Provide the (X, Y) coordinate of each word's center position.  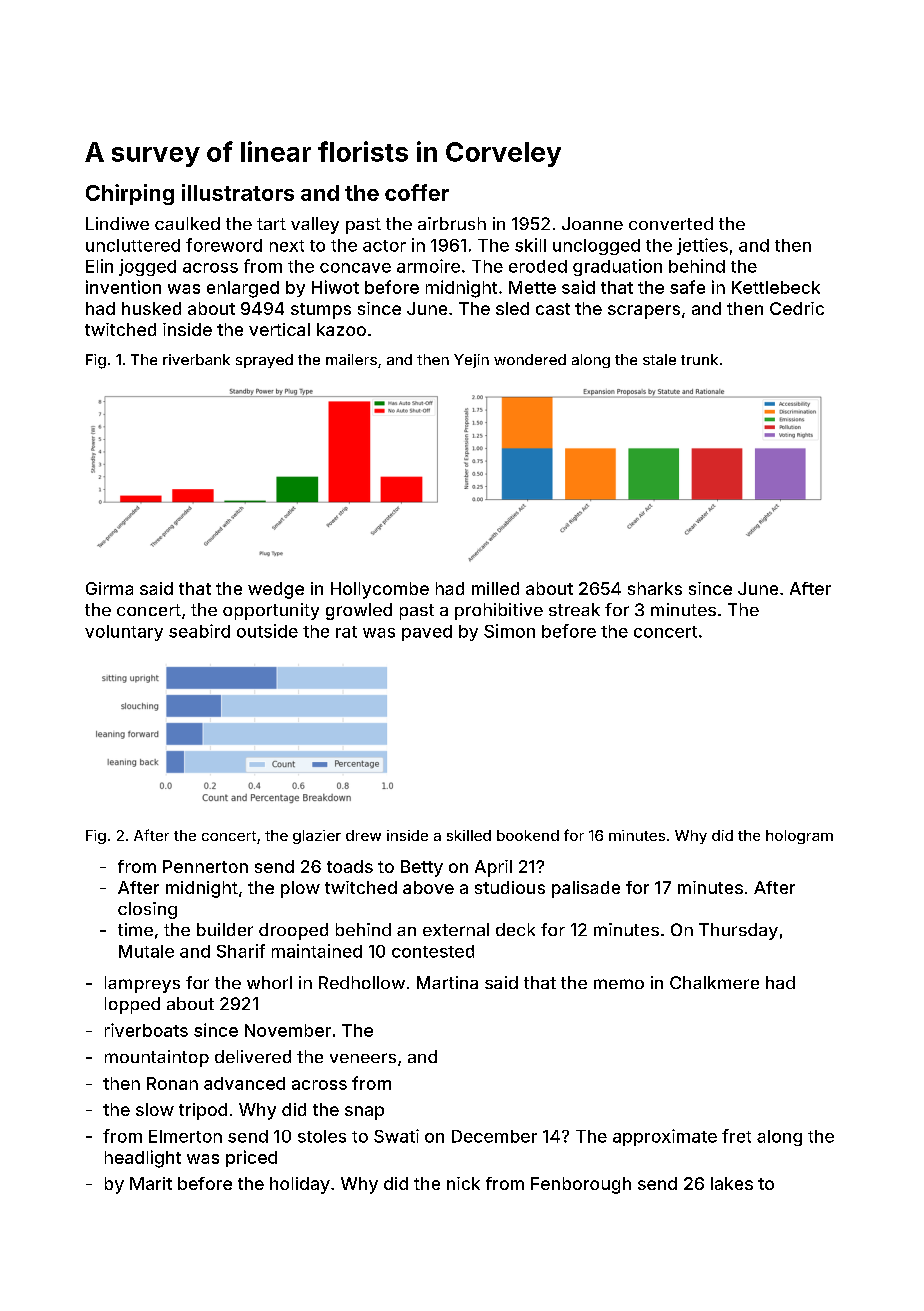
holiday (300, 1185)
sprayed (264, 361)
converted (671, 223)
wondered (530, 359)
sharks (655, 588)
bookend (528, 835)
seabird (199, 631)
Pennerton (205, 866)
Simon (509, 631)
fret (736, 1136)
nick (463, 1183)
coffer (417, 192)
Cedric (797, 308)
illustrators (238, 192)
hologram (799, 837)
